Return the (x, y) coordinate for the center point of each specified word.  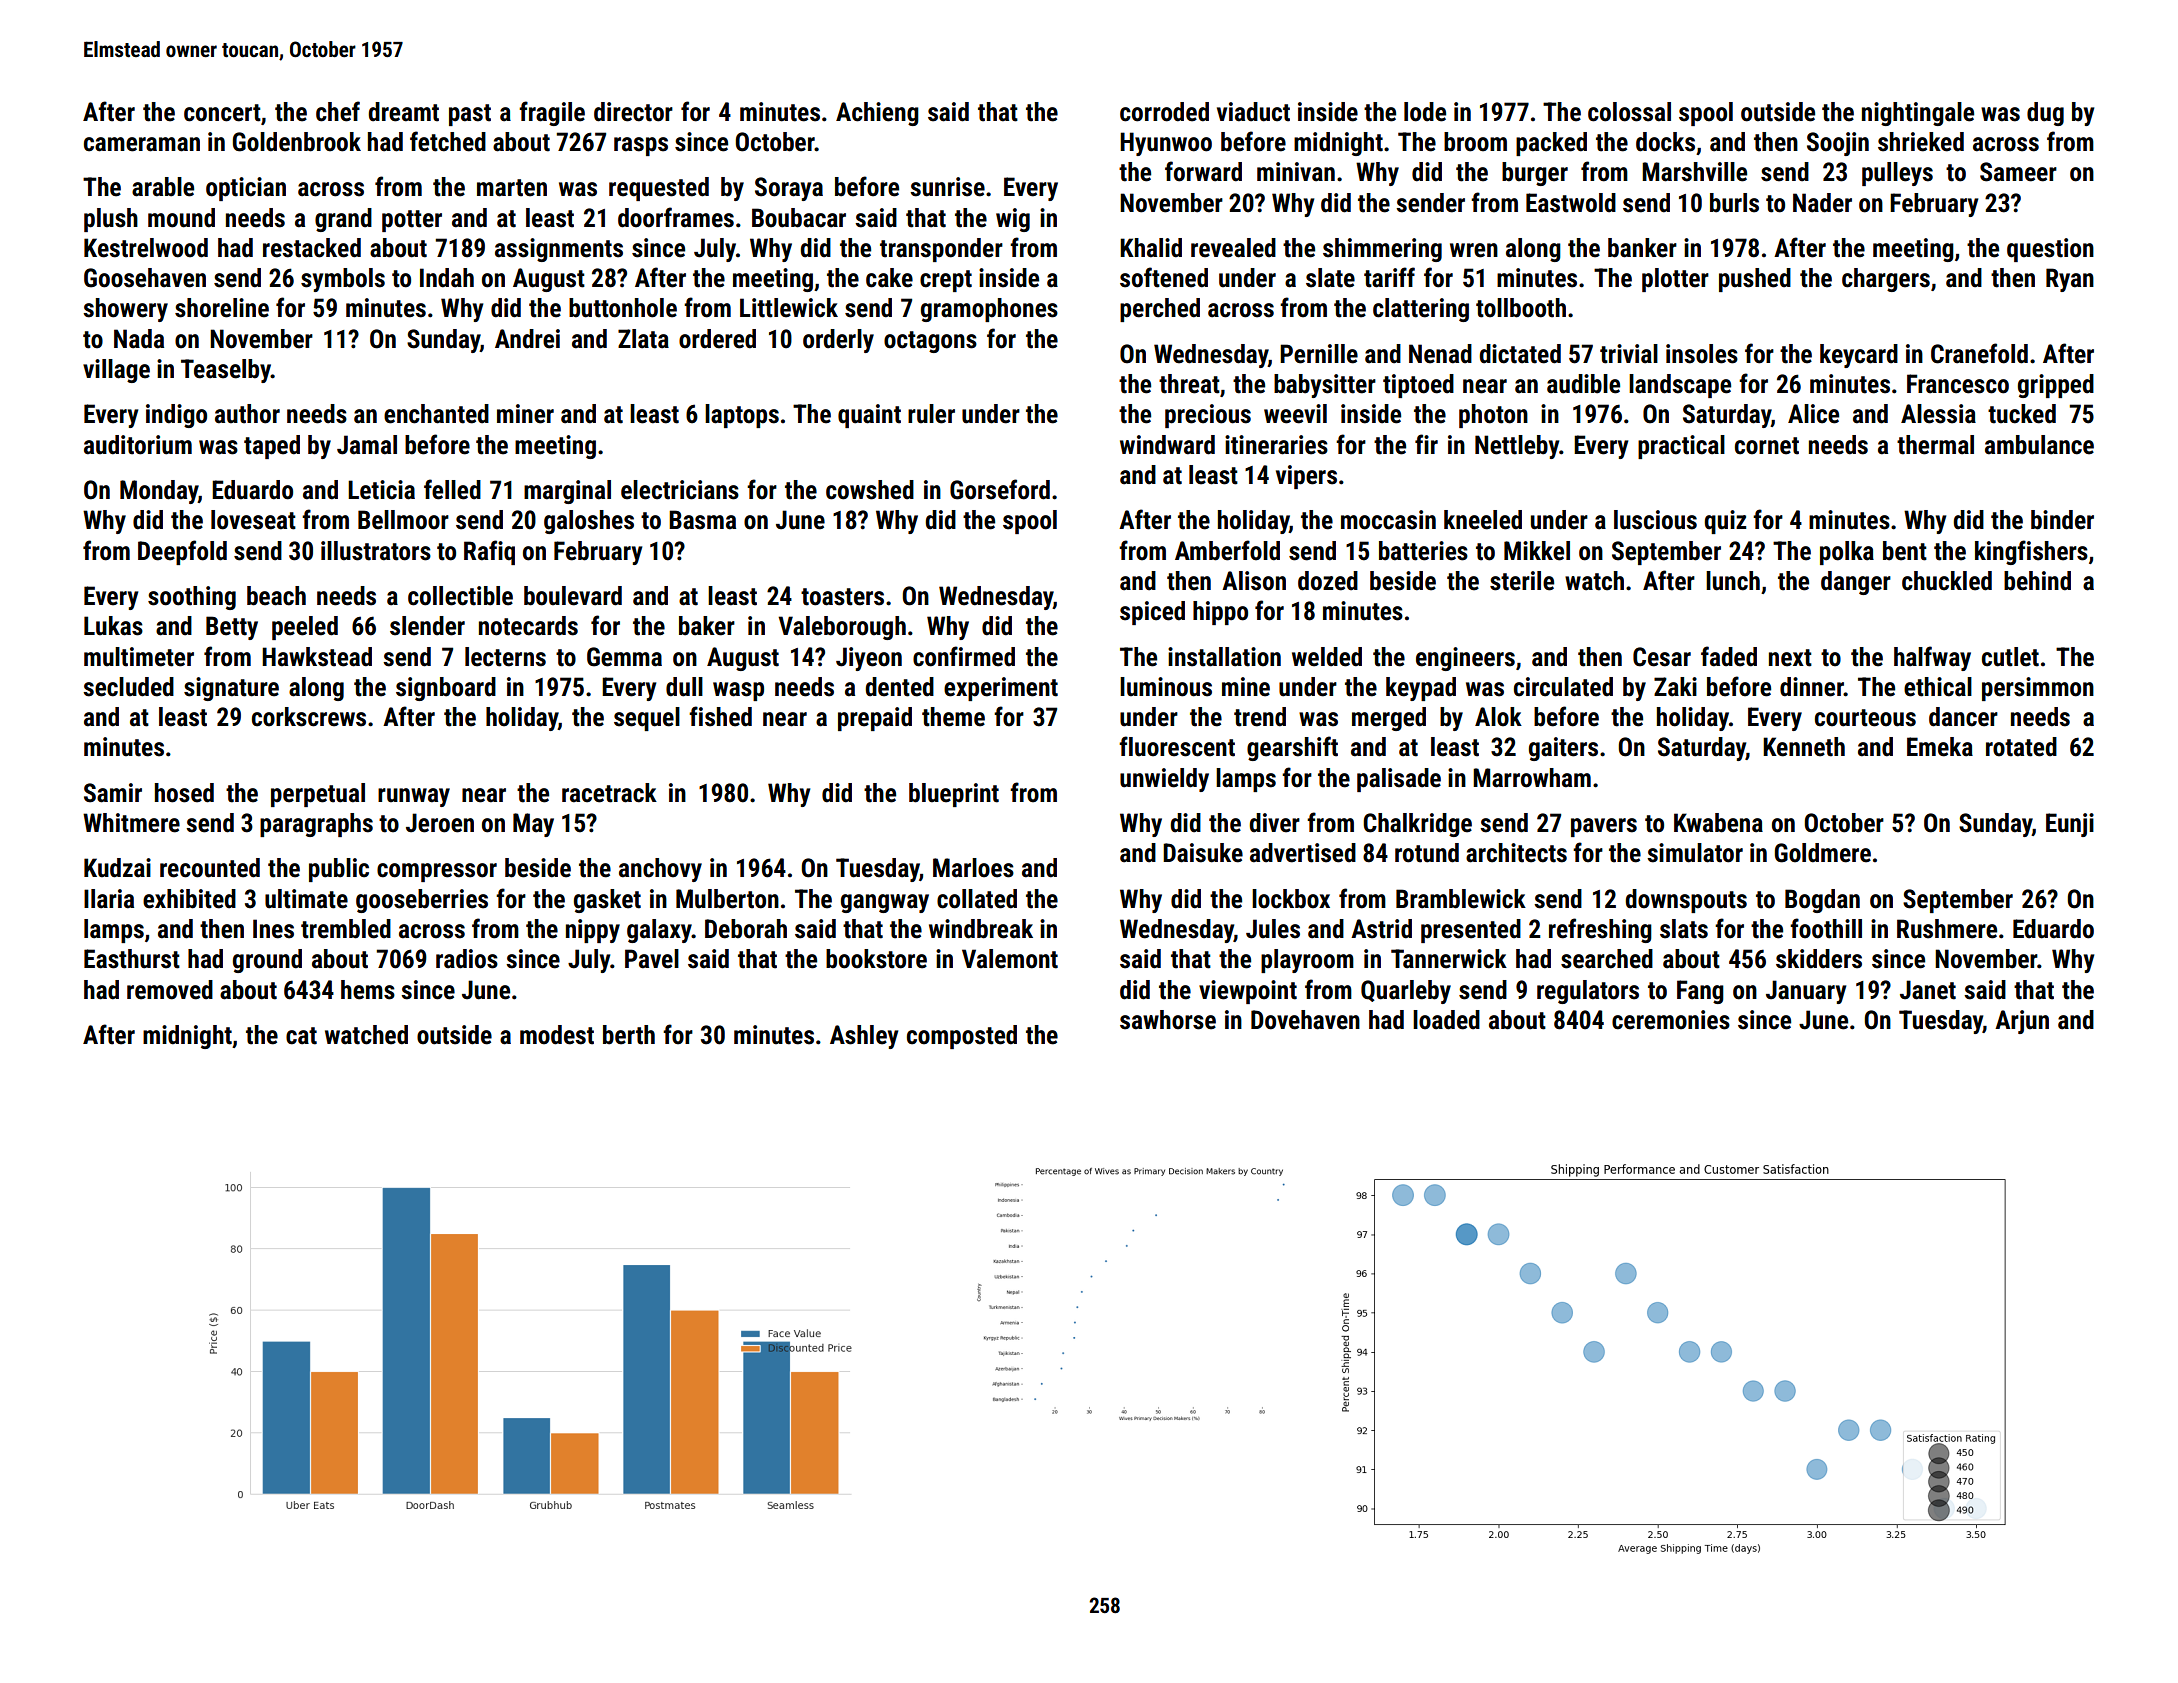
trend (1260, 717)
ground (267, 961)
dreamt (403, 112)
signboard (446, 689)
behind (2037, 581)
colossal (1629, 112)
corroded (1164, 112)
